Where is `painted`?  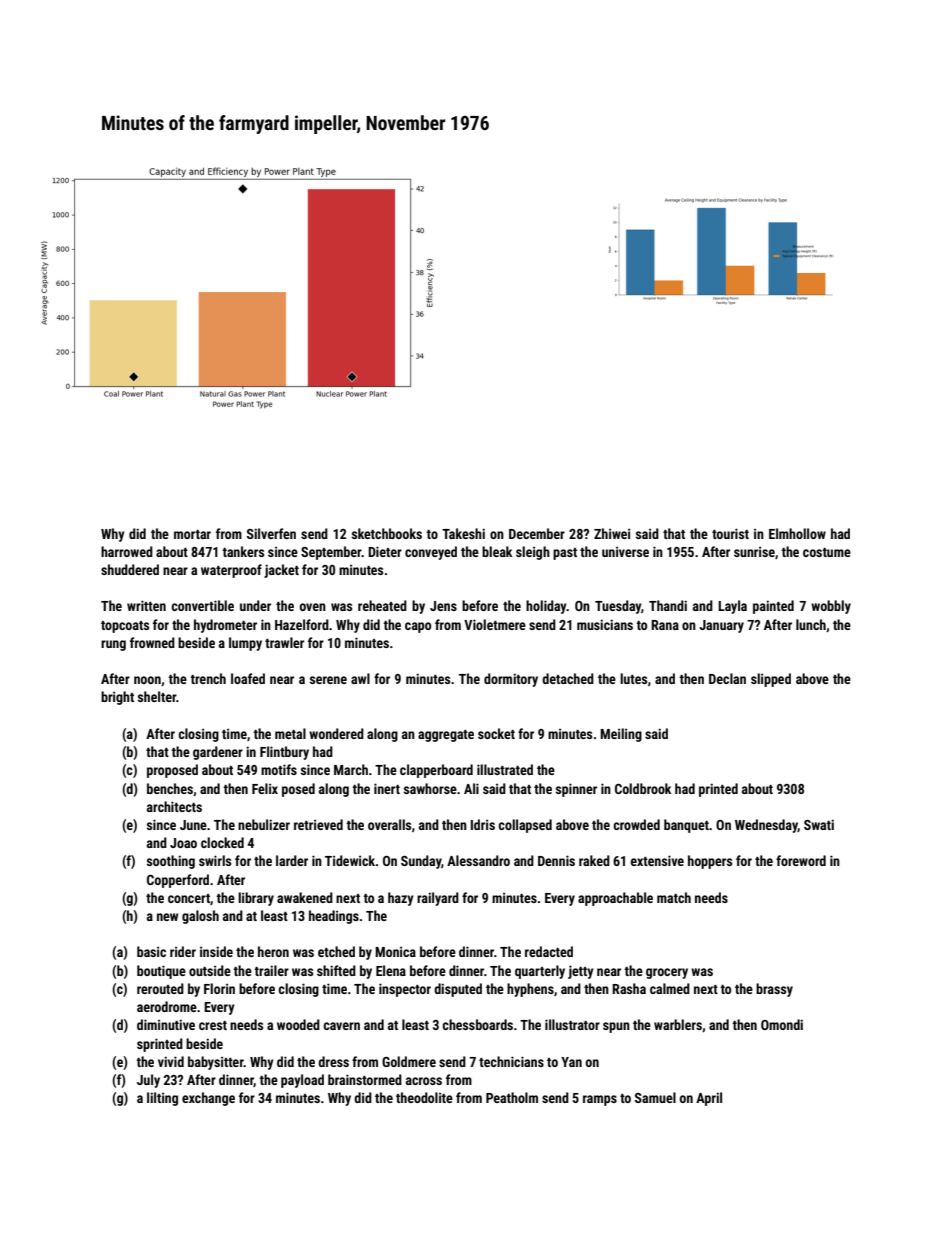 painted is located at coordinates (773, 607).
